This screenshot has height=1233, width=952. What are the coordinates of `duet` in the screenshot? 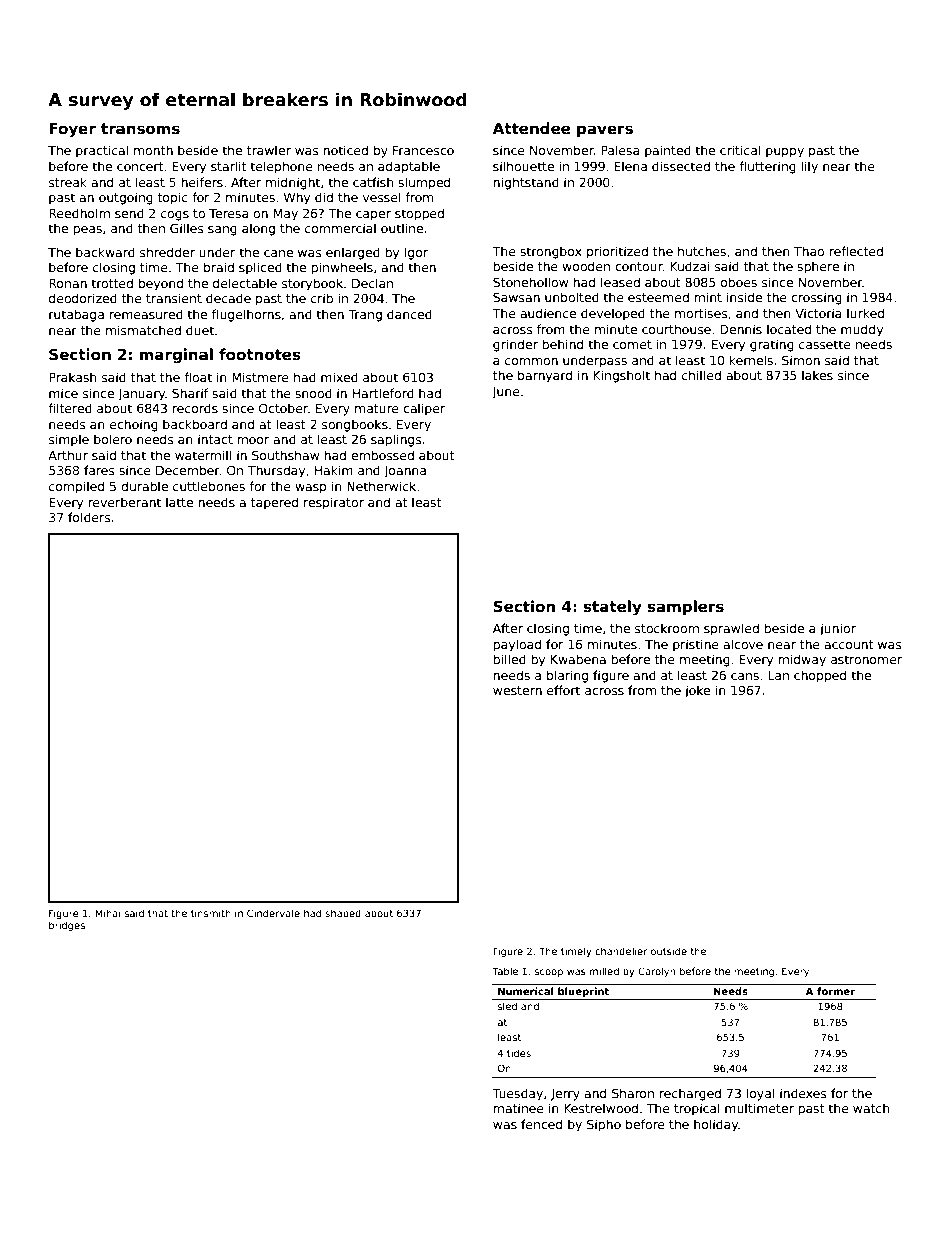 It's located at (200, 330).
